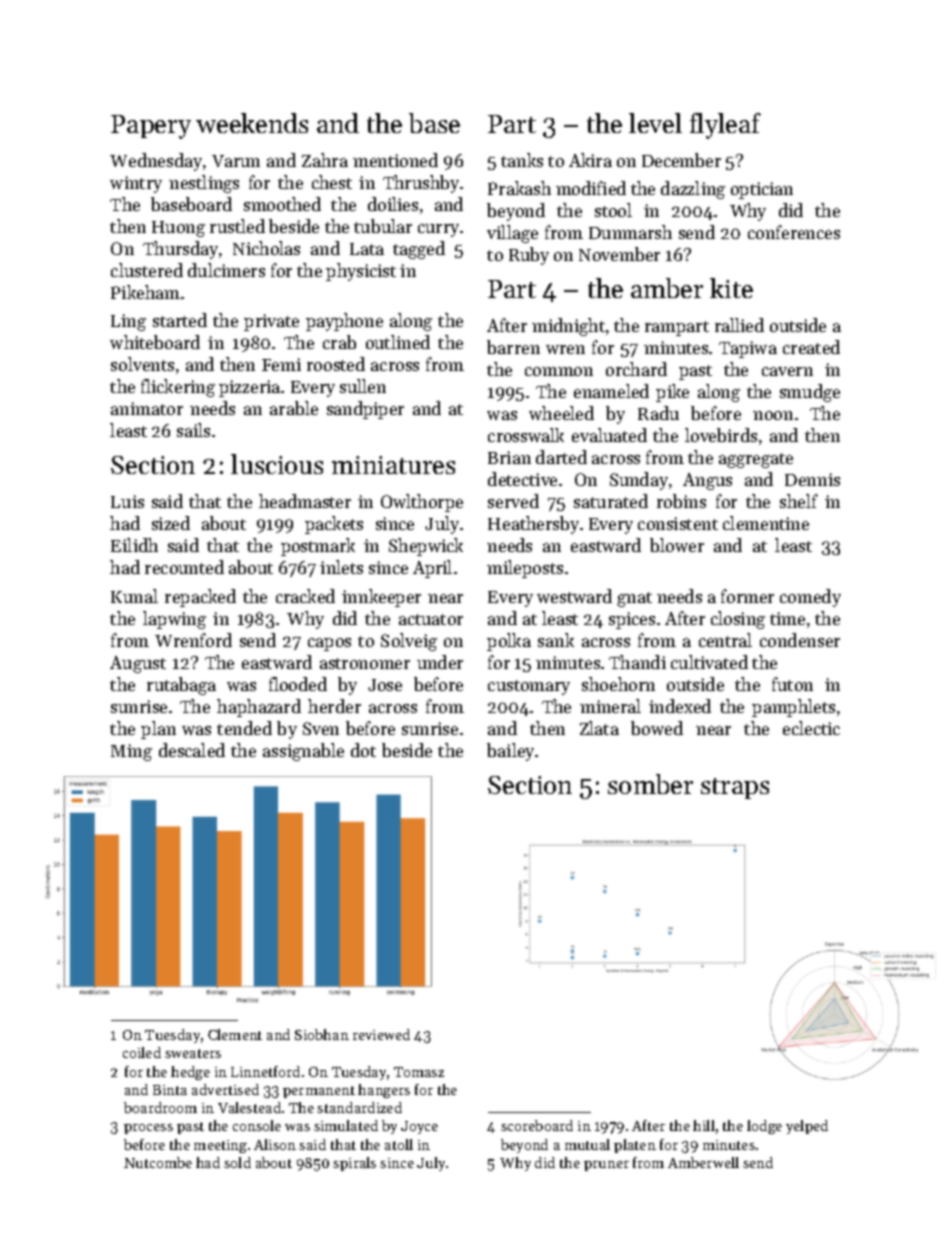 This screenshot has width=952, height=1233. I want to click on sweaters, so click(193, 1053).
